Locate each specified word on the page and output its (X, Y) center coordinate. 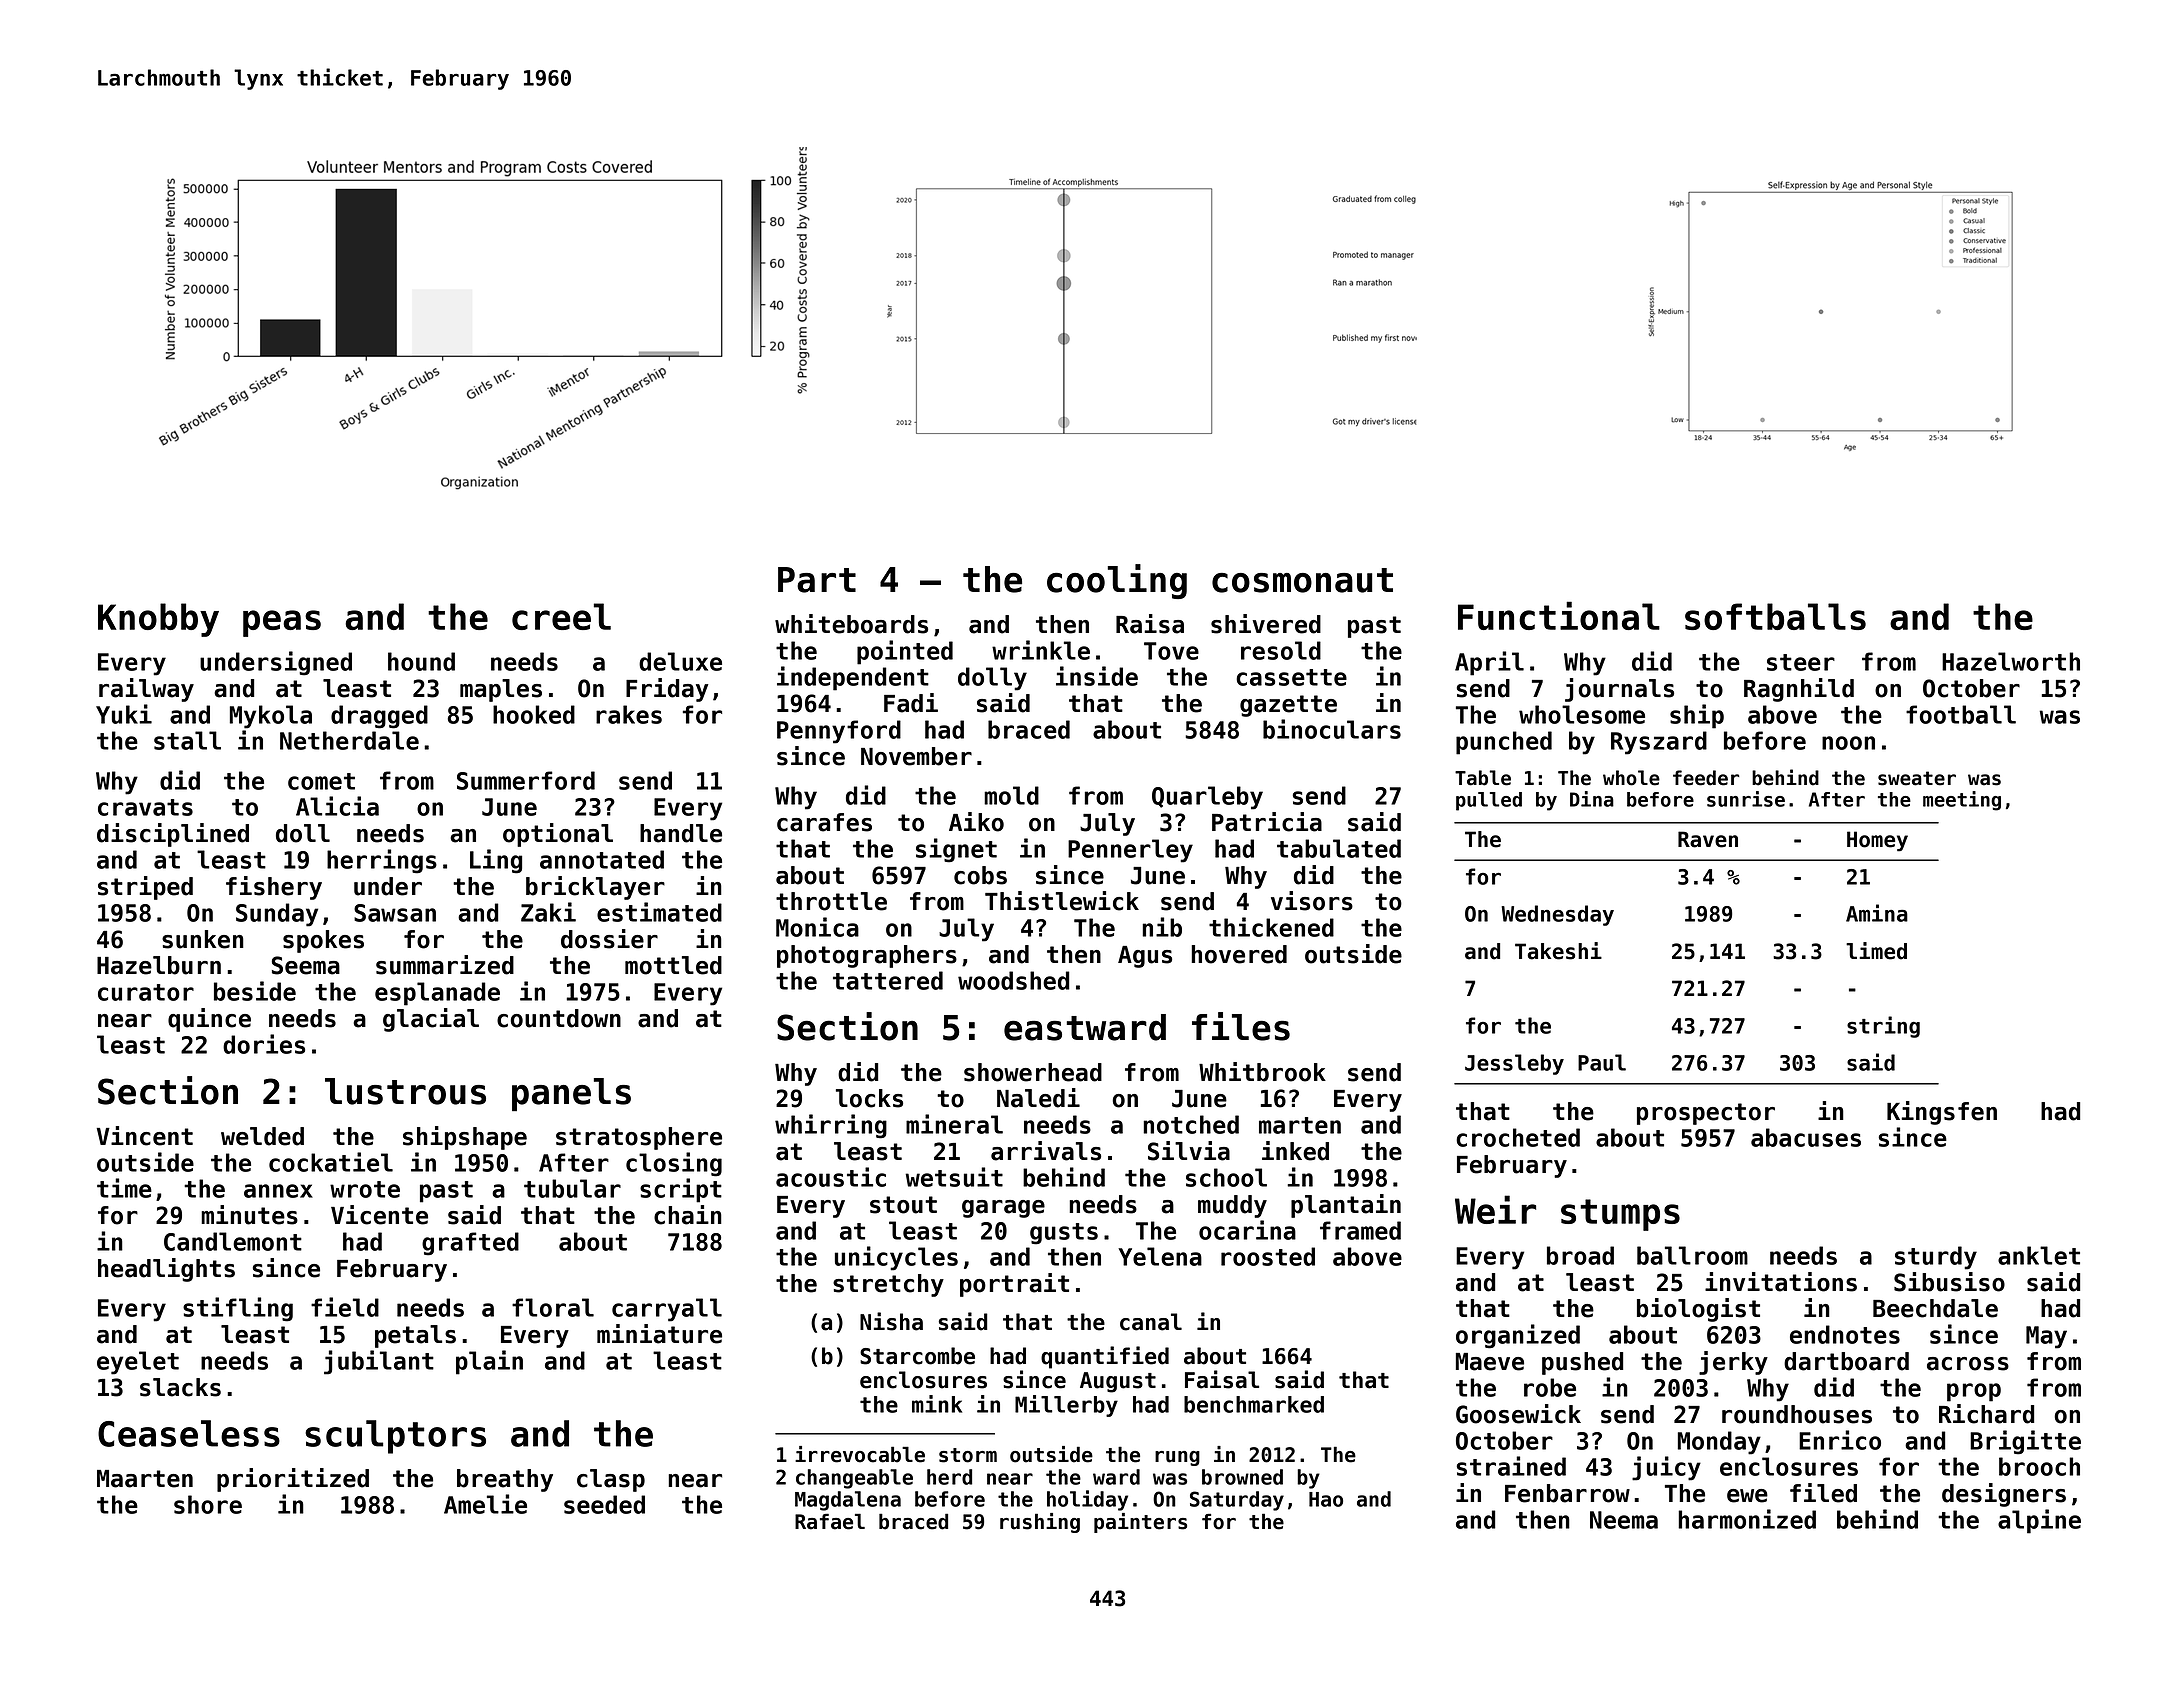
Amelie (485, 1504)
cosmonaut (1302, 580)
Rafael (830, 1521)
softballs (1775, 616)
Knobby (158, 620)
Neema (1624, 1520)
